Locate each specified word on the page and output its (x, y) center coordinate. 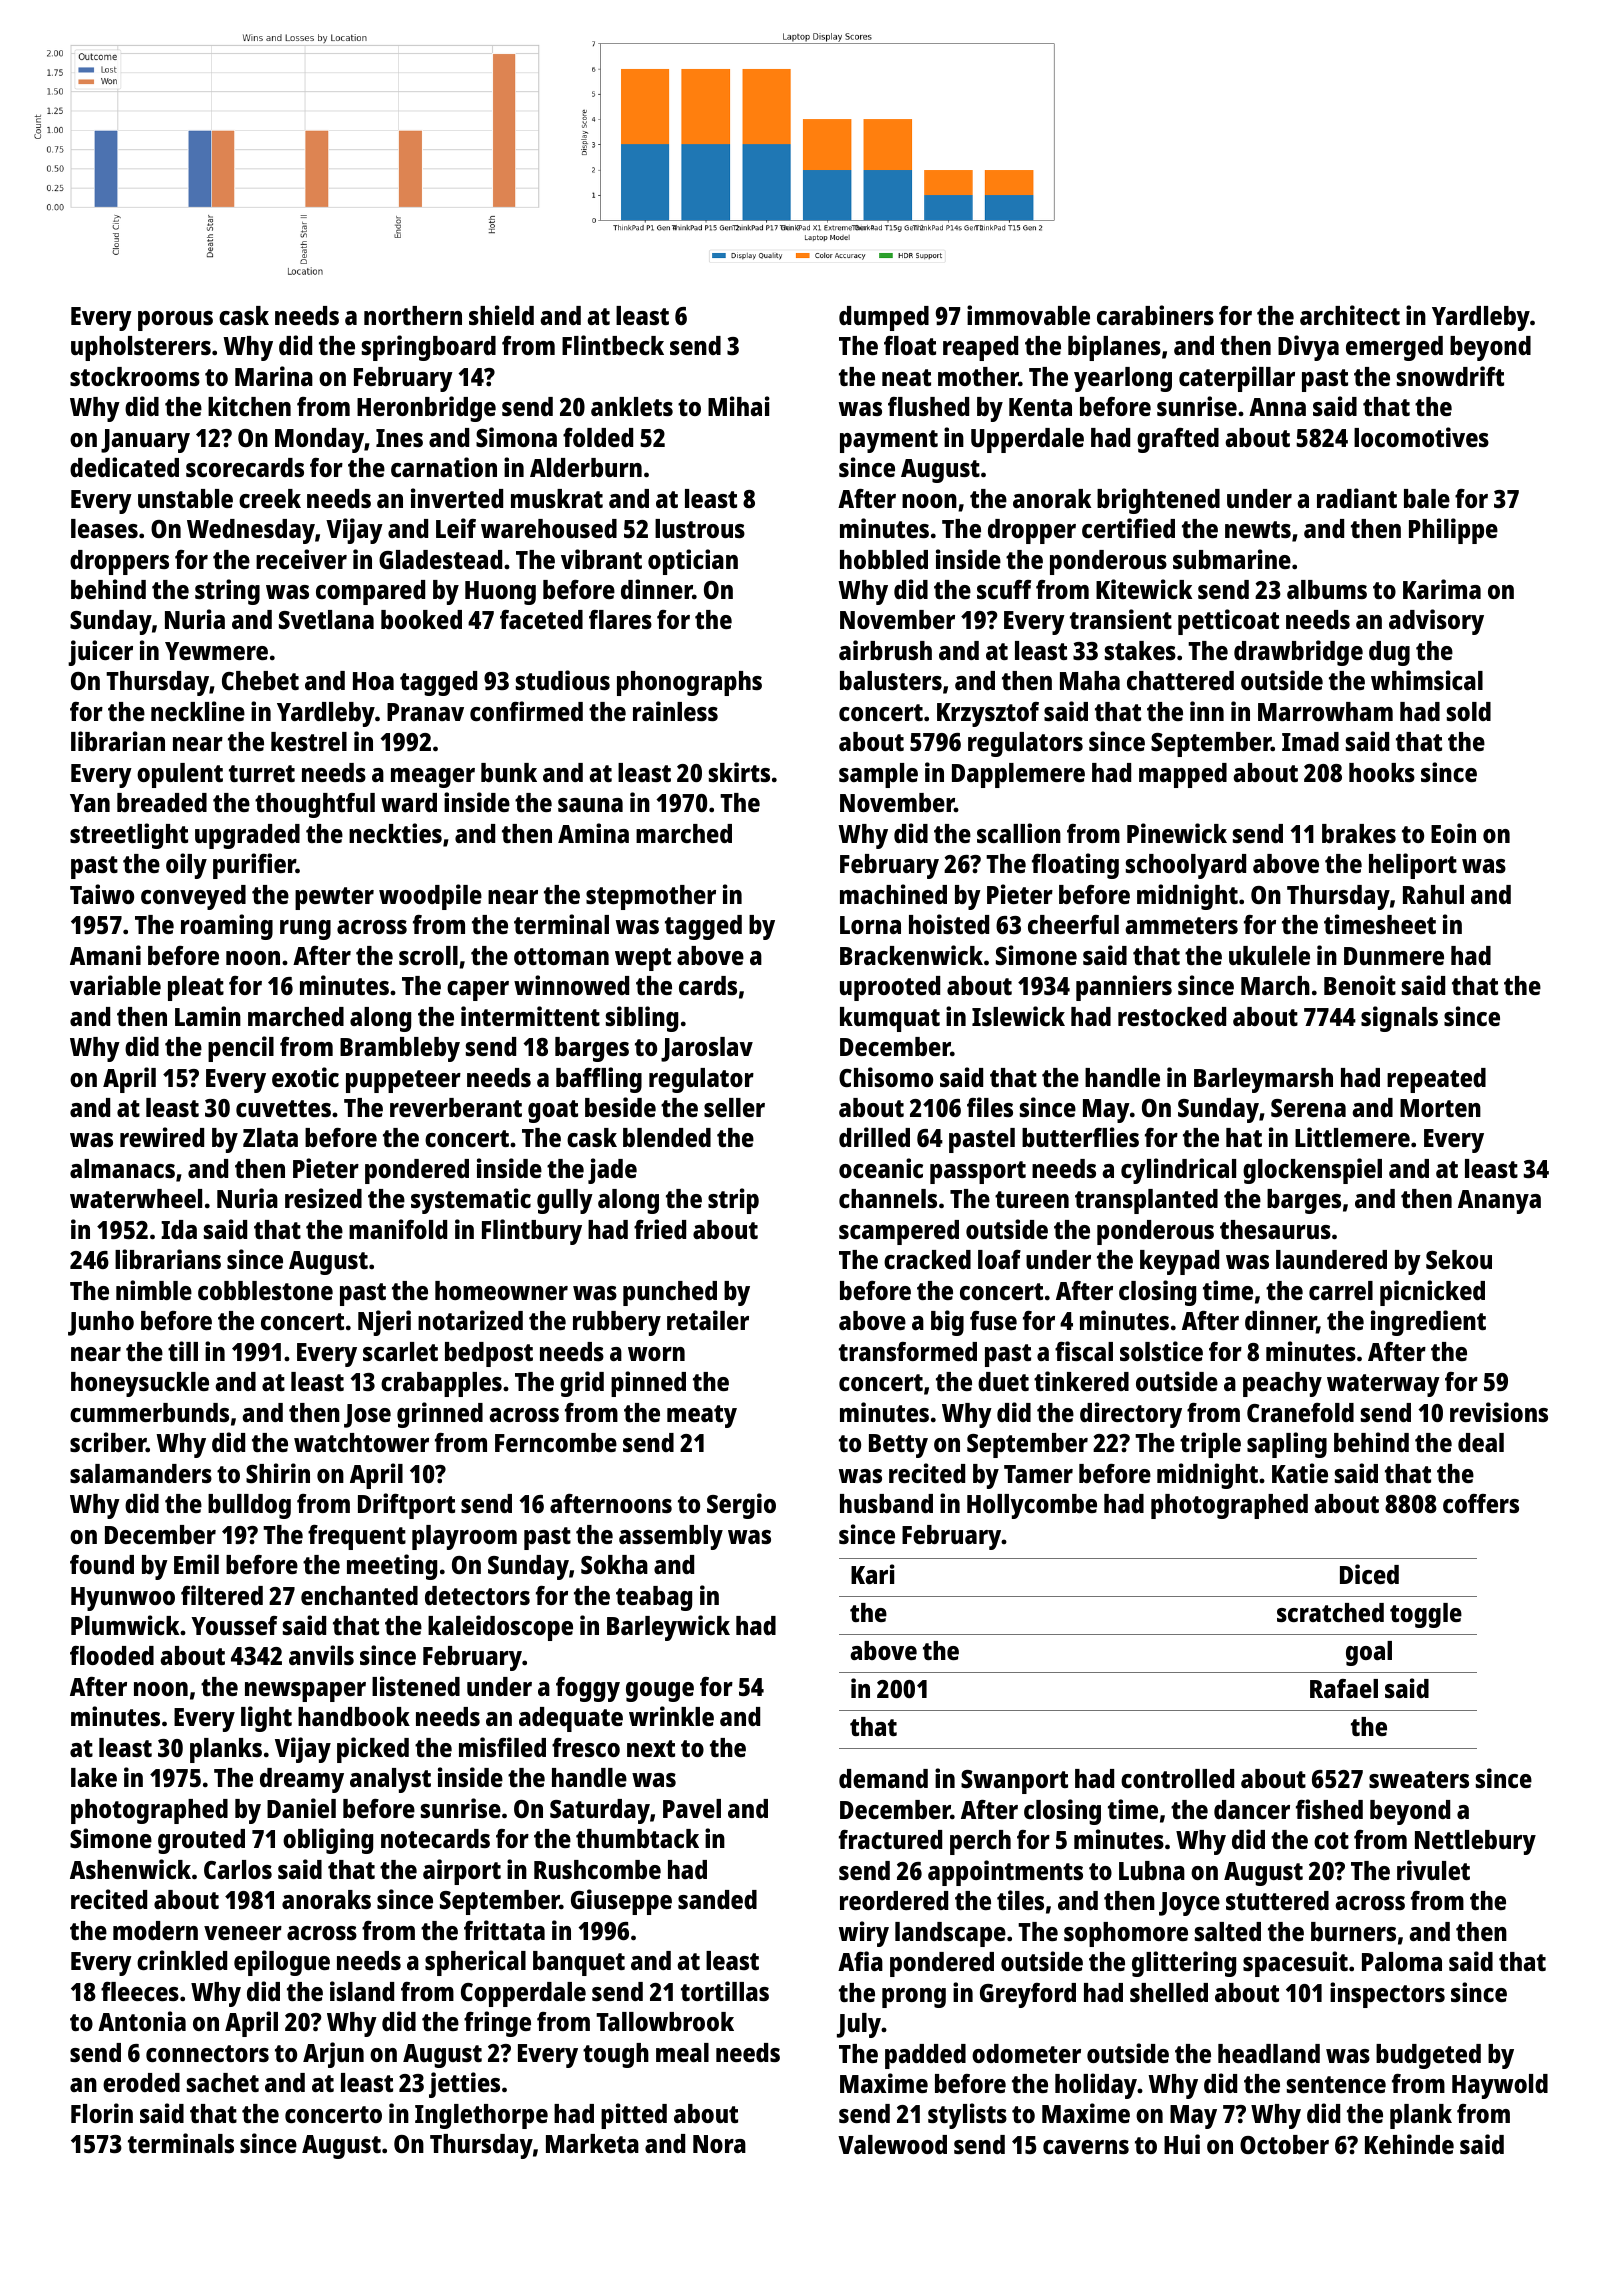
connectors (207, 2053)
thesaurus (1275, 1229)
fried (660, 1229)
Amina (593, 833)
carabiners (1155, 315)
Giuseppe (621, 1902)
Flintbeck (613, 345)
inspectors (1387, 1995)
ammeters (1181, 925)
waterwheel (136, 1198)
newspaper (305, 1692)
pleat (196, 988)
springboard (429, 348)
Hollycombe (1032, 1506)
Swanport (1014, 1782)
